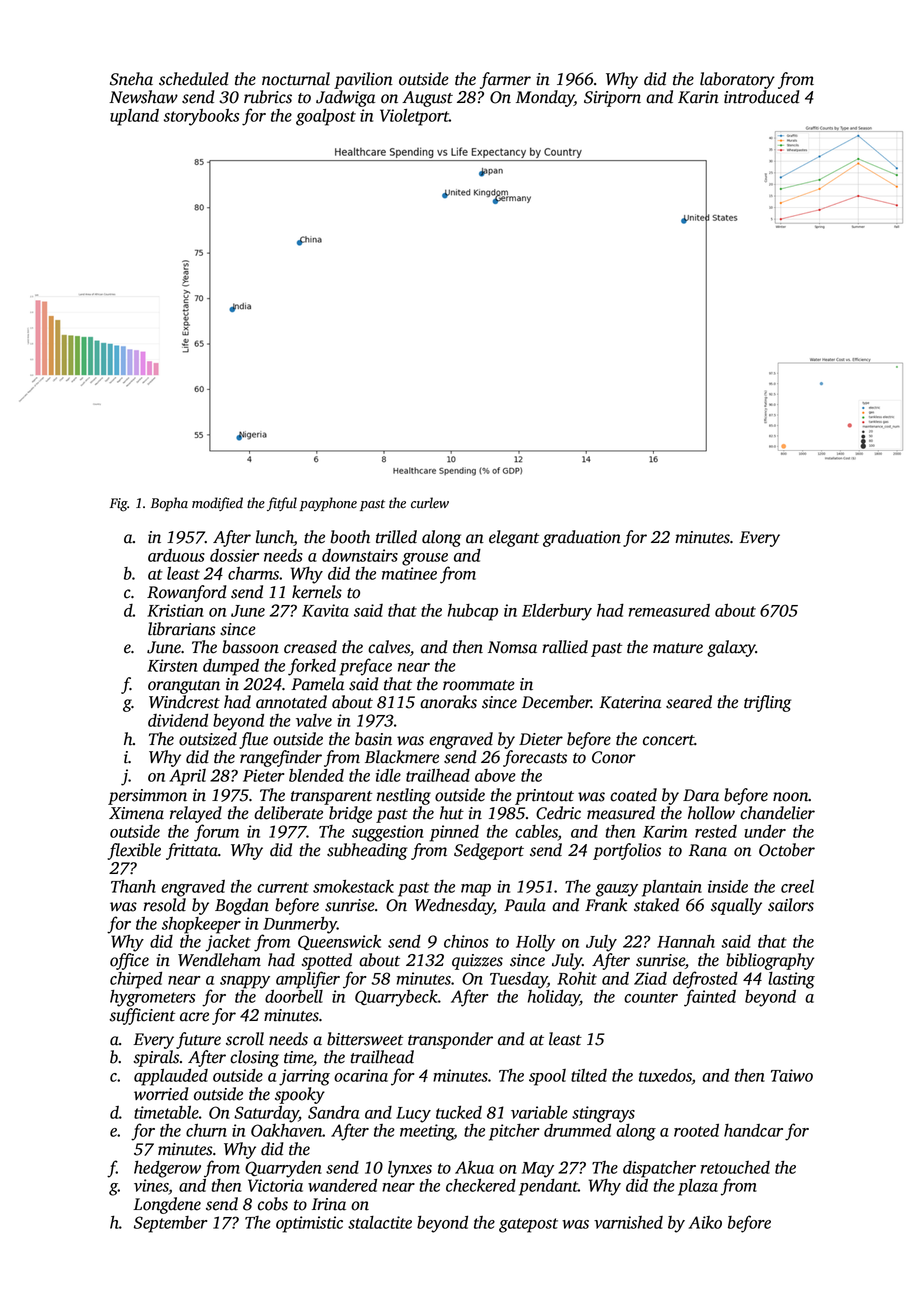 This page has height=1314, width=924. What do you see at coordinates (731, 648) in the page?
I see `galaxy` at bounding box center [731, 648].
